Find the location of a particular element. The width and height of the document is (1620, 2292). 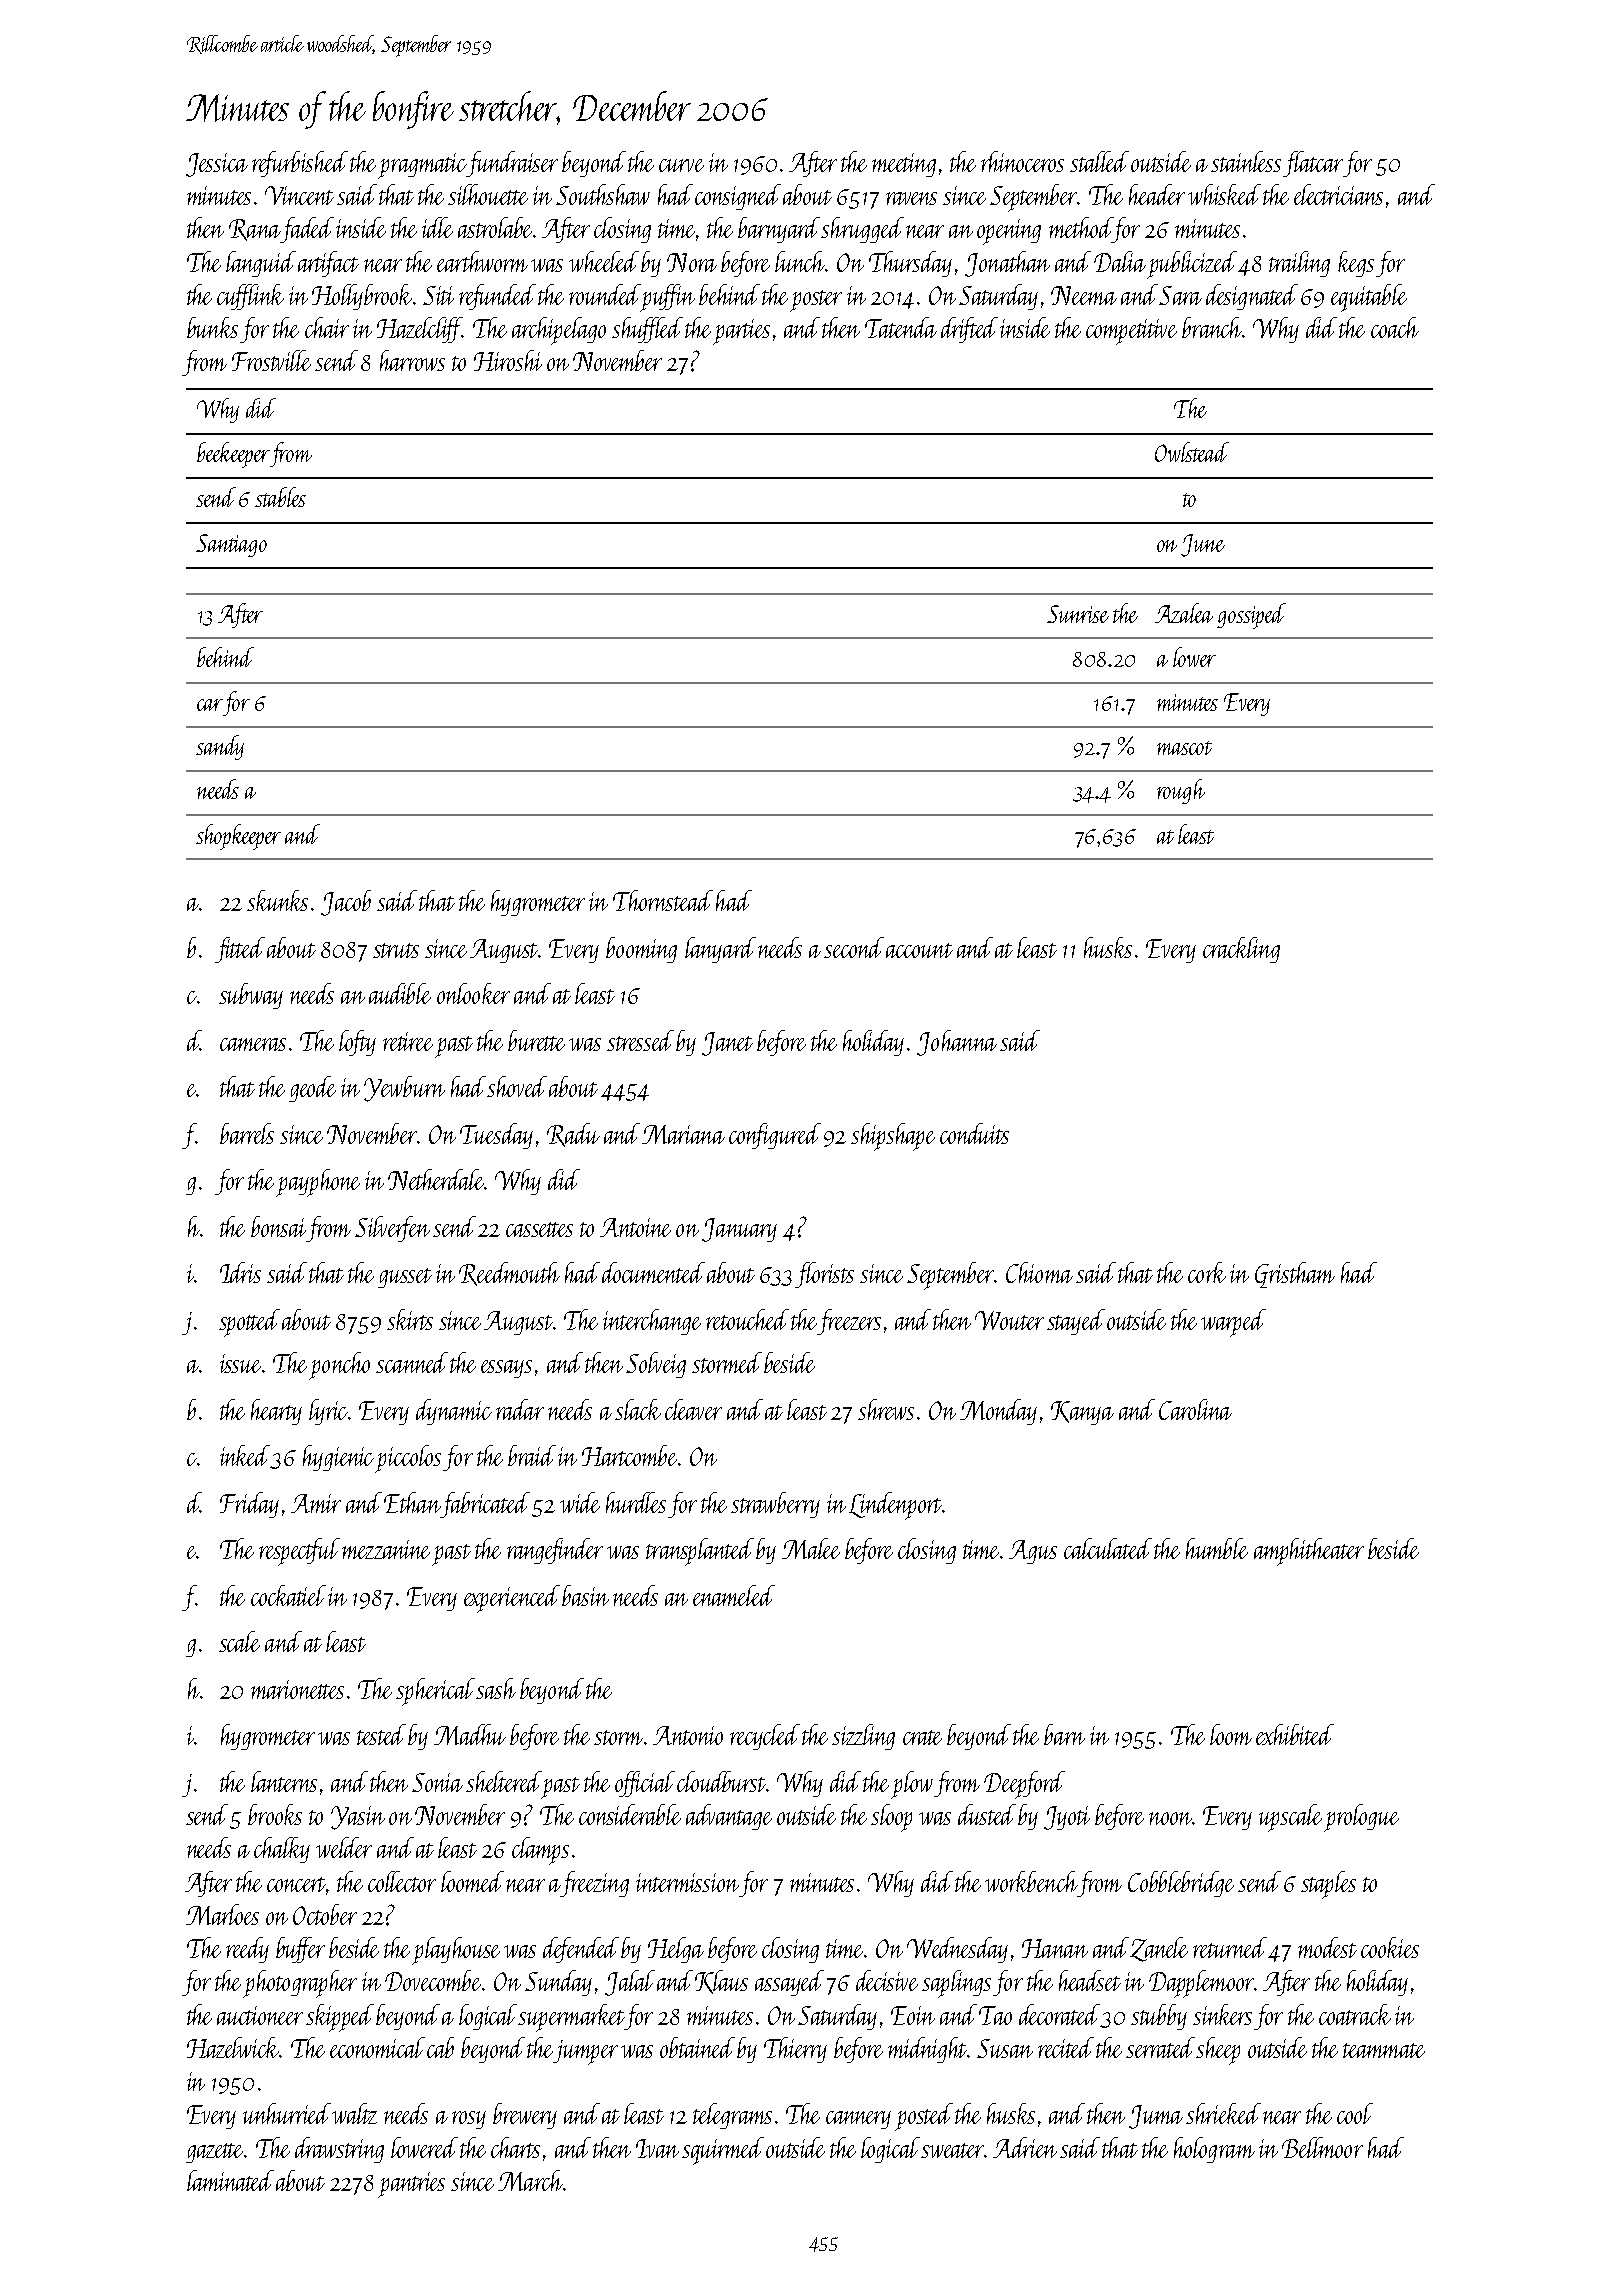

hygienic is located at coordinates (339, 1459).
